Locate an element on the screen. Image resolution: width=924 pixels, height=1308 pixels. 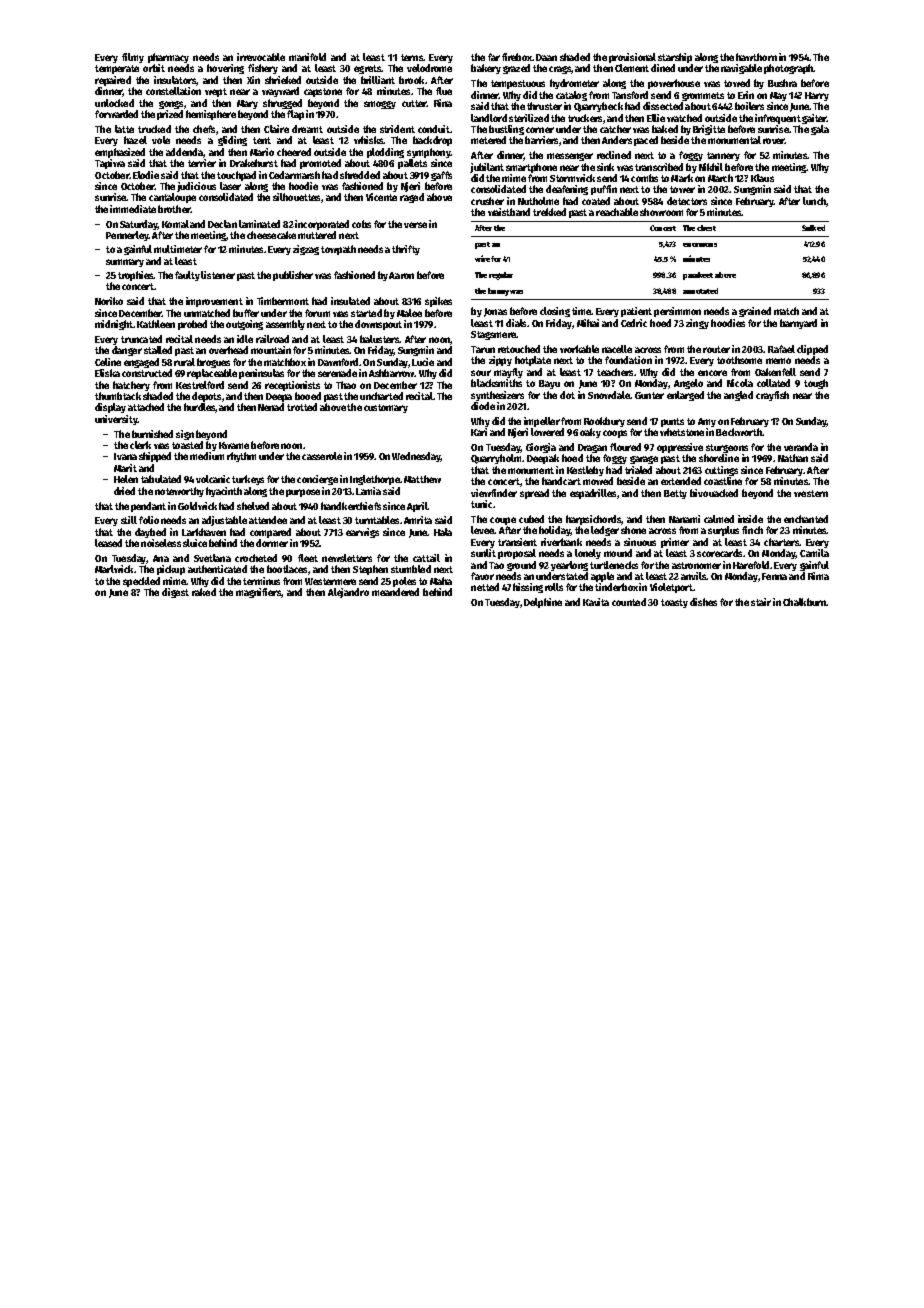
mountain is located at coordinates (271, 350).
